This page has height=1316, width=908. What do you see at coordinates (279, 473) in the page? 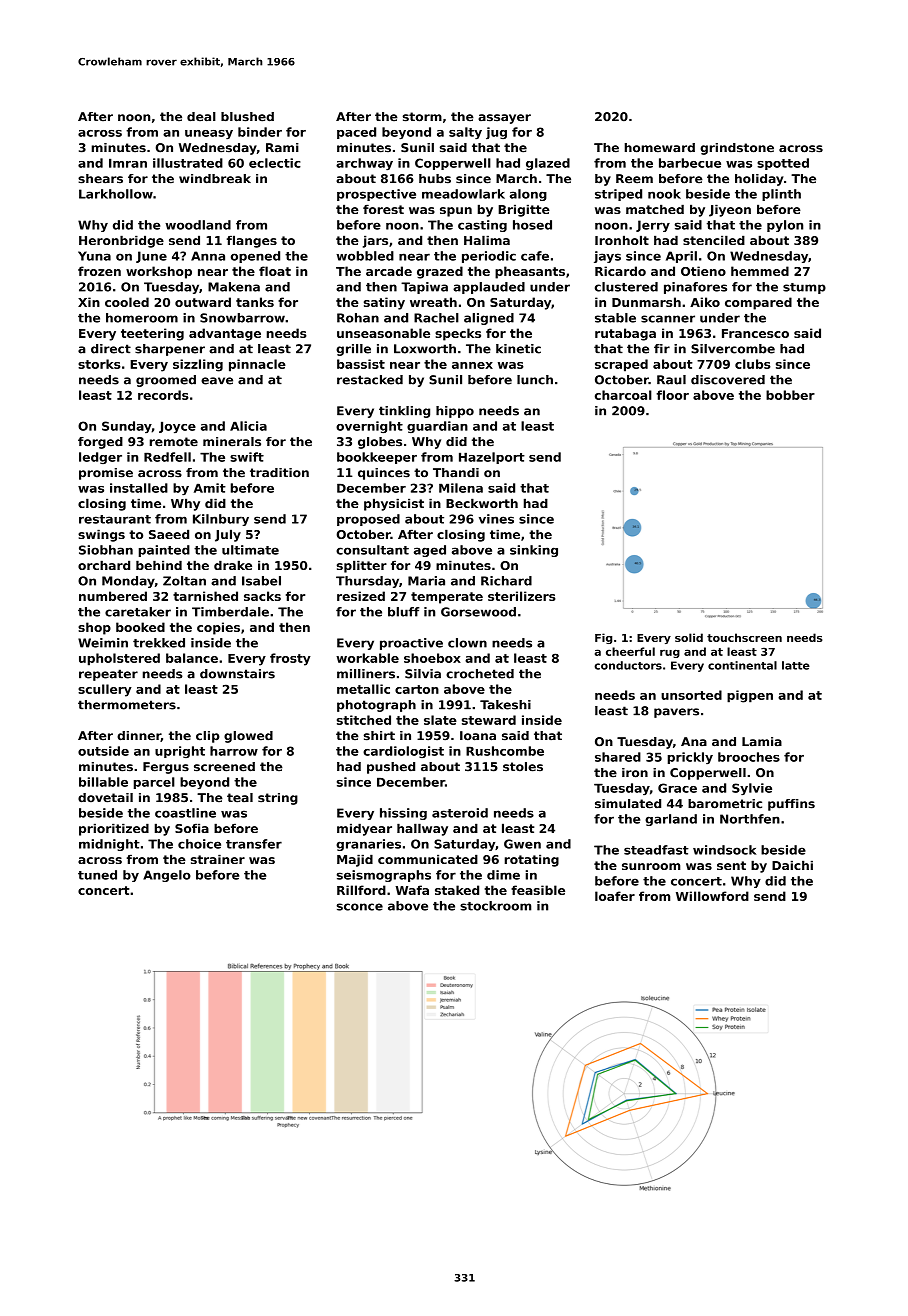
I see `tradition` at bounding box center [279, 473].
